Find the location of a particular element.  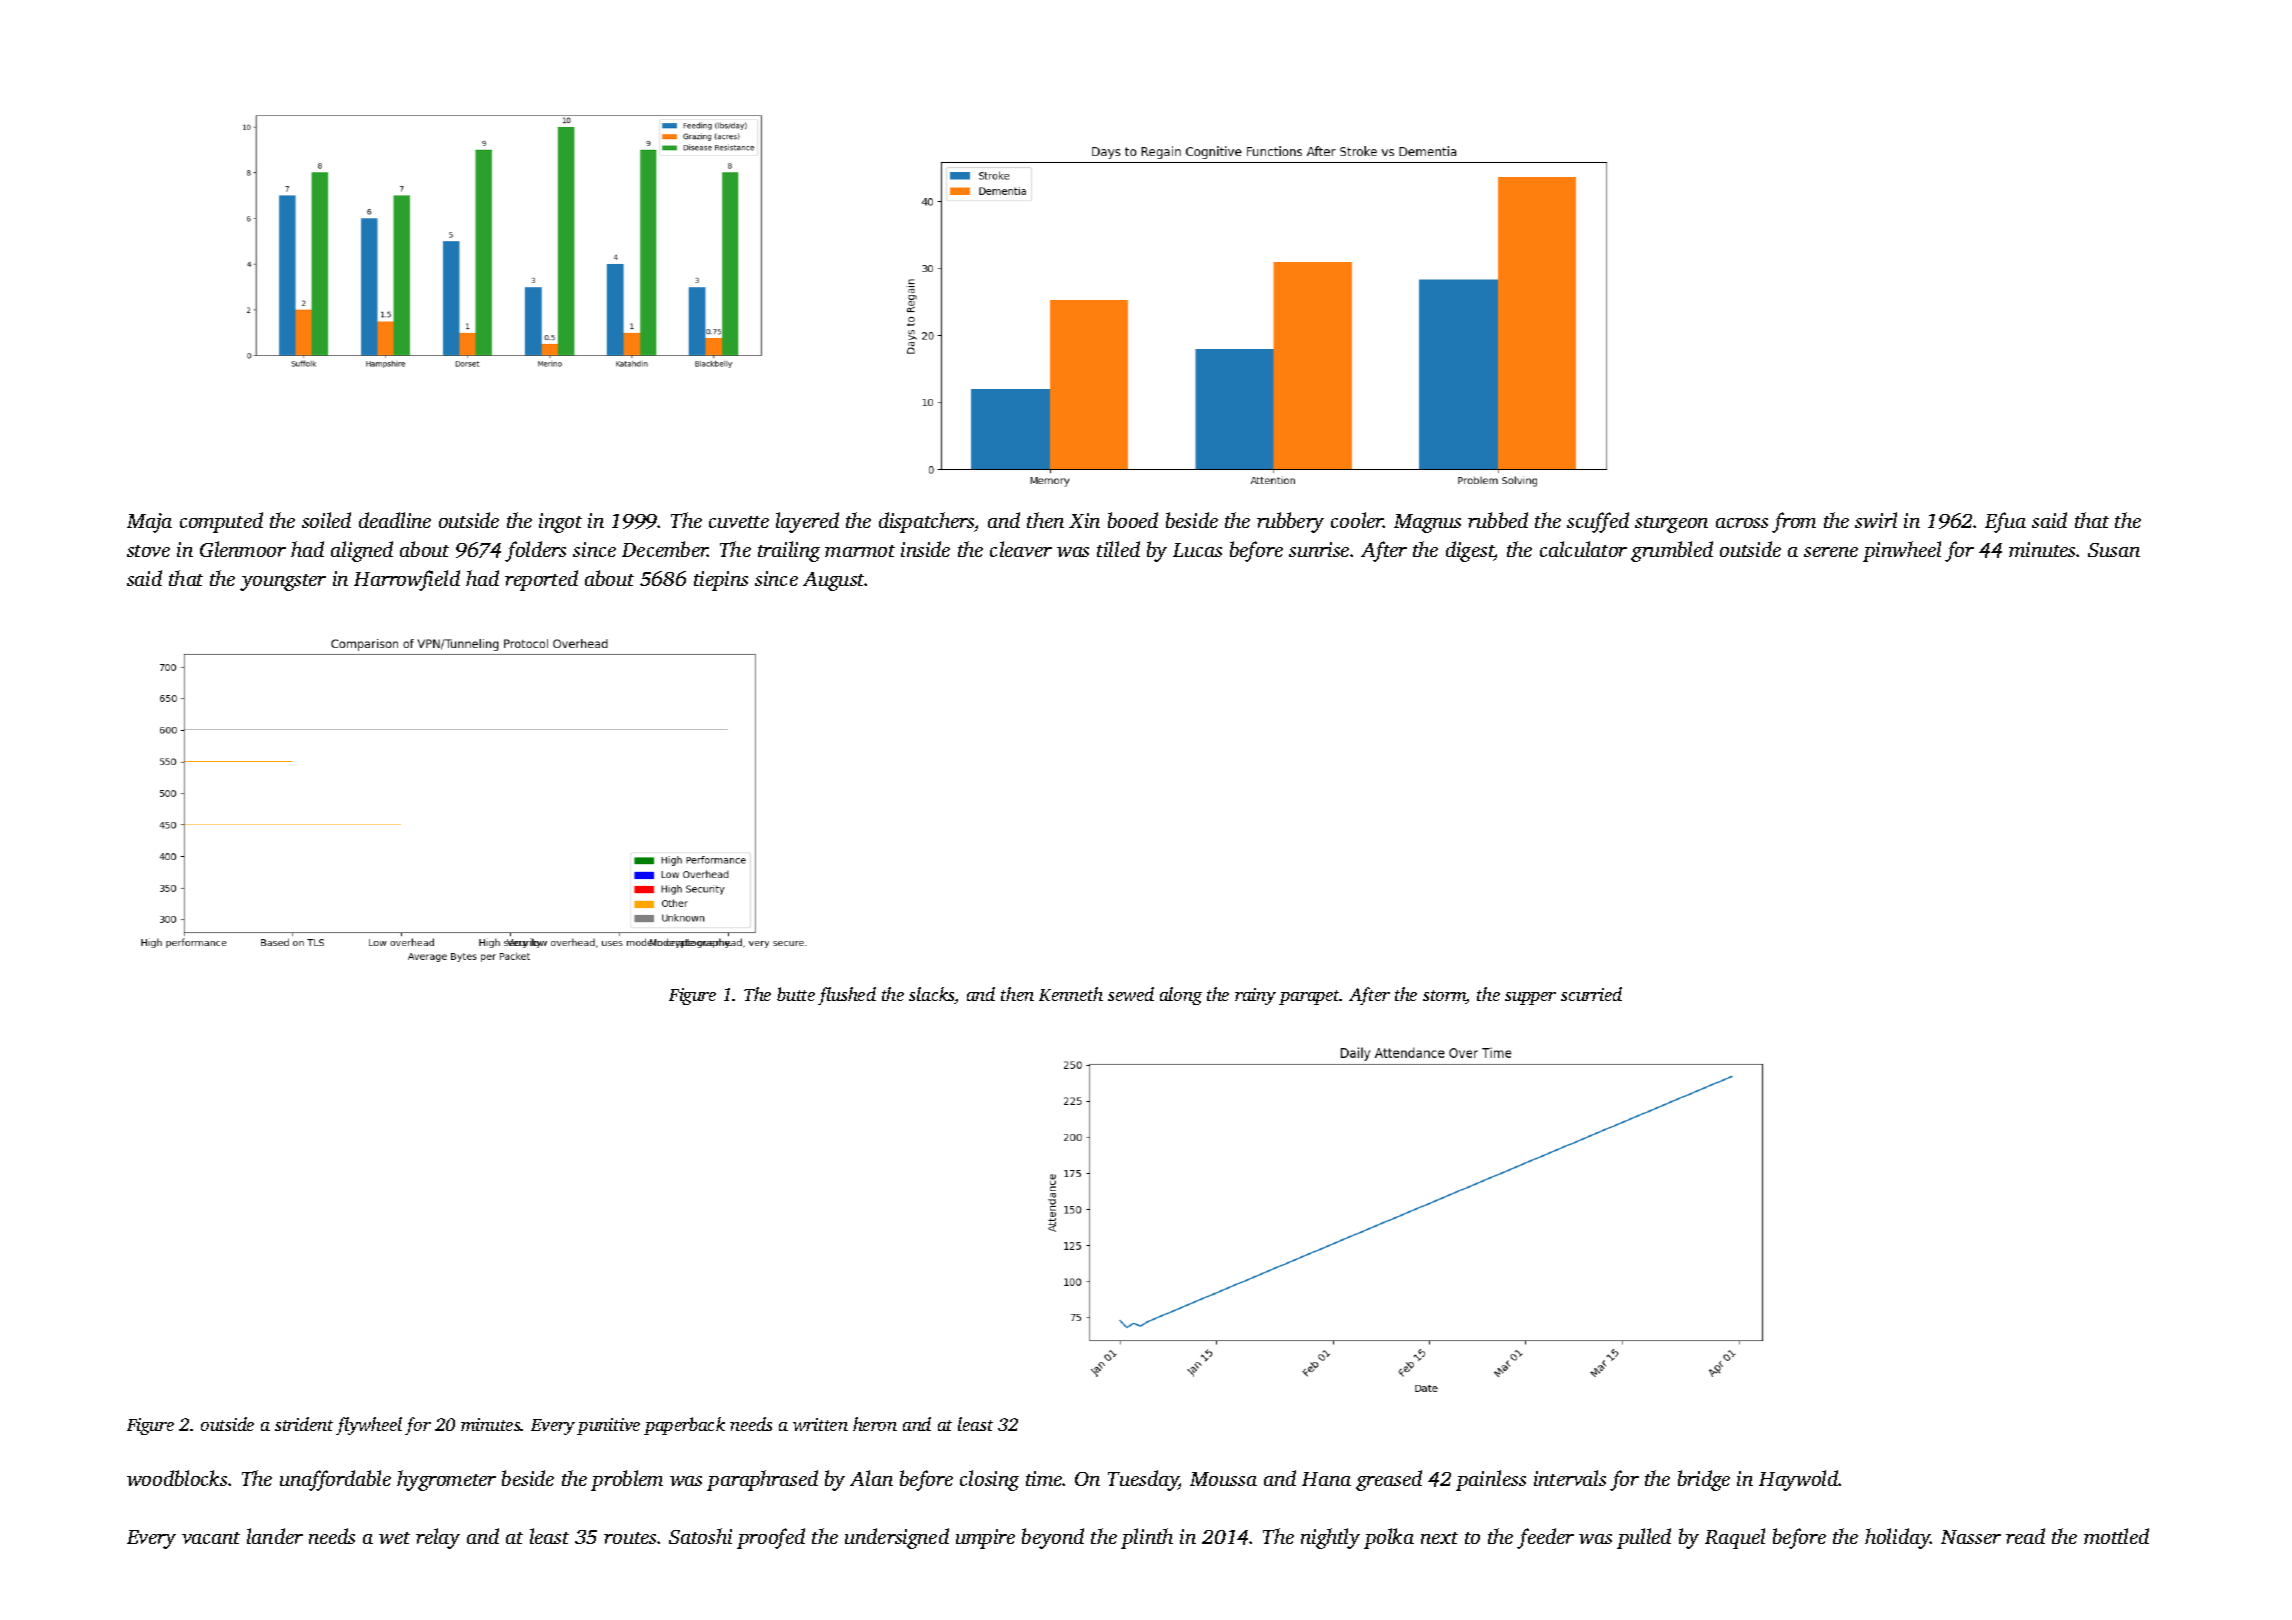

Harrowfield is located at coordinates (407, 580).
